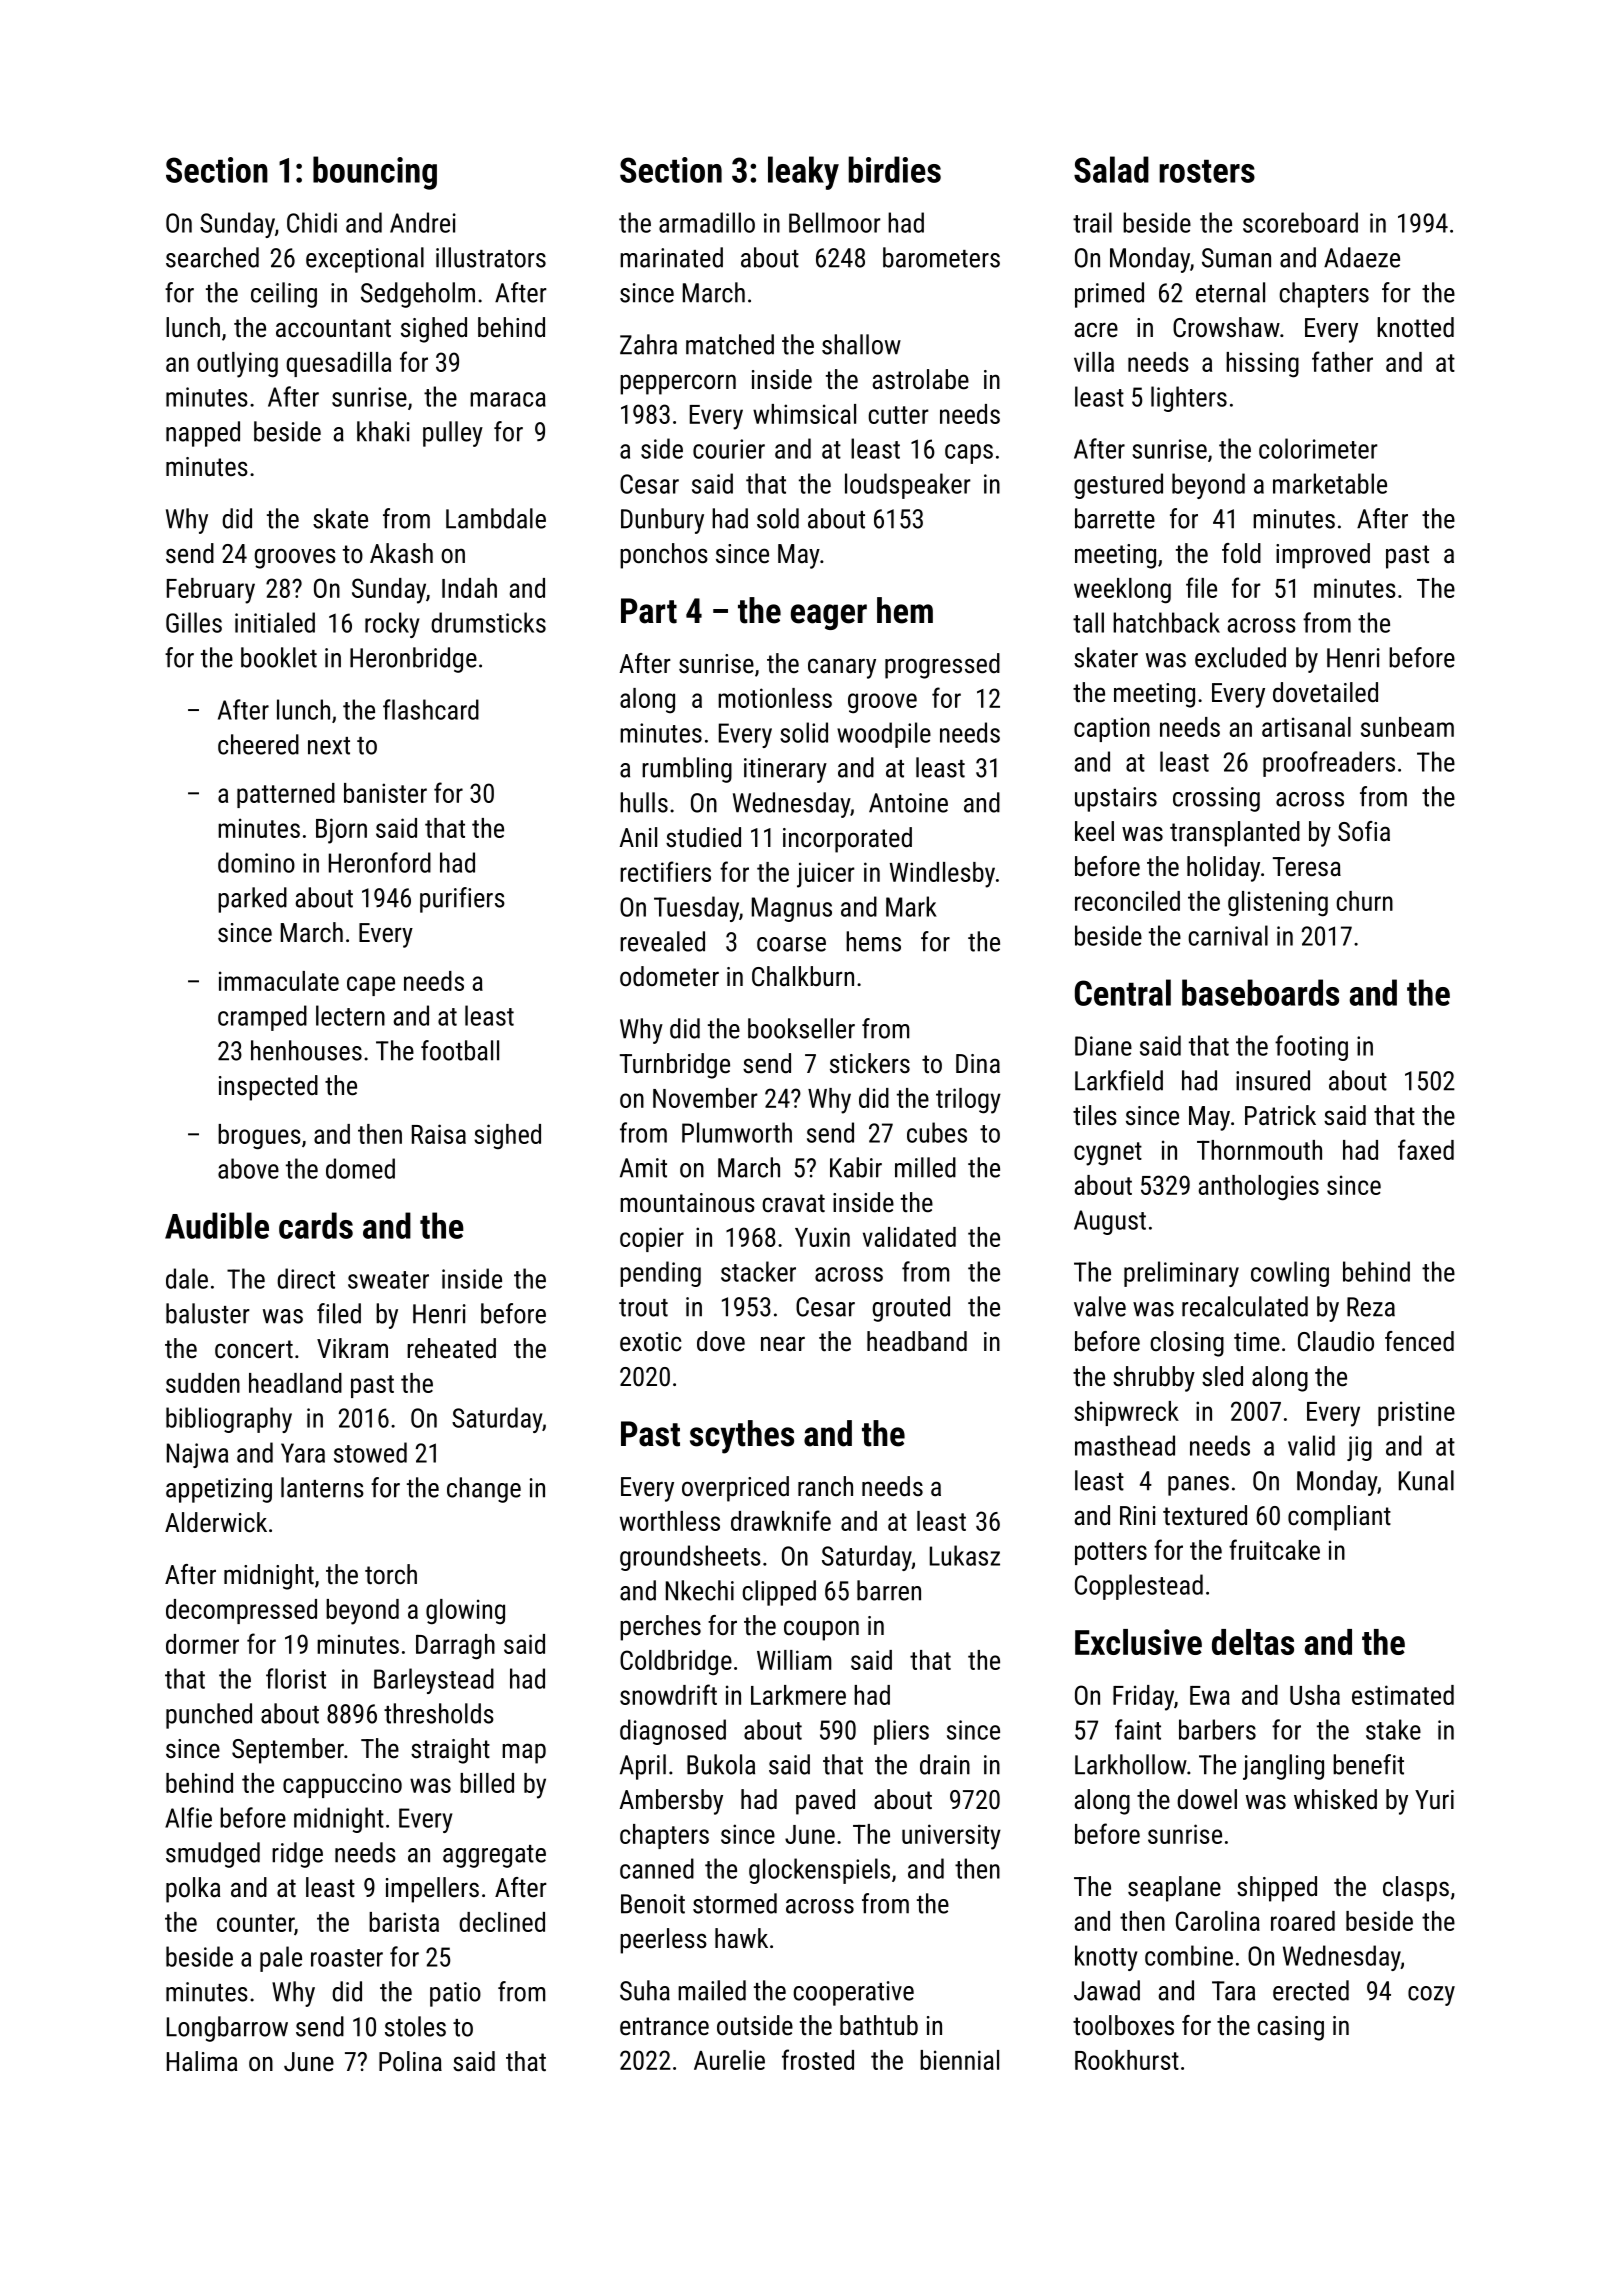  What do you see at coordinates (879, 2025) in the image?
I see `bathtub` at bounding box center [879, 2025].
